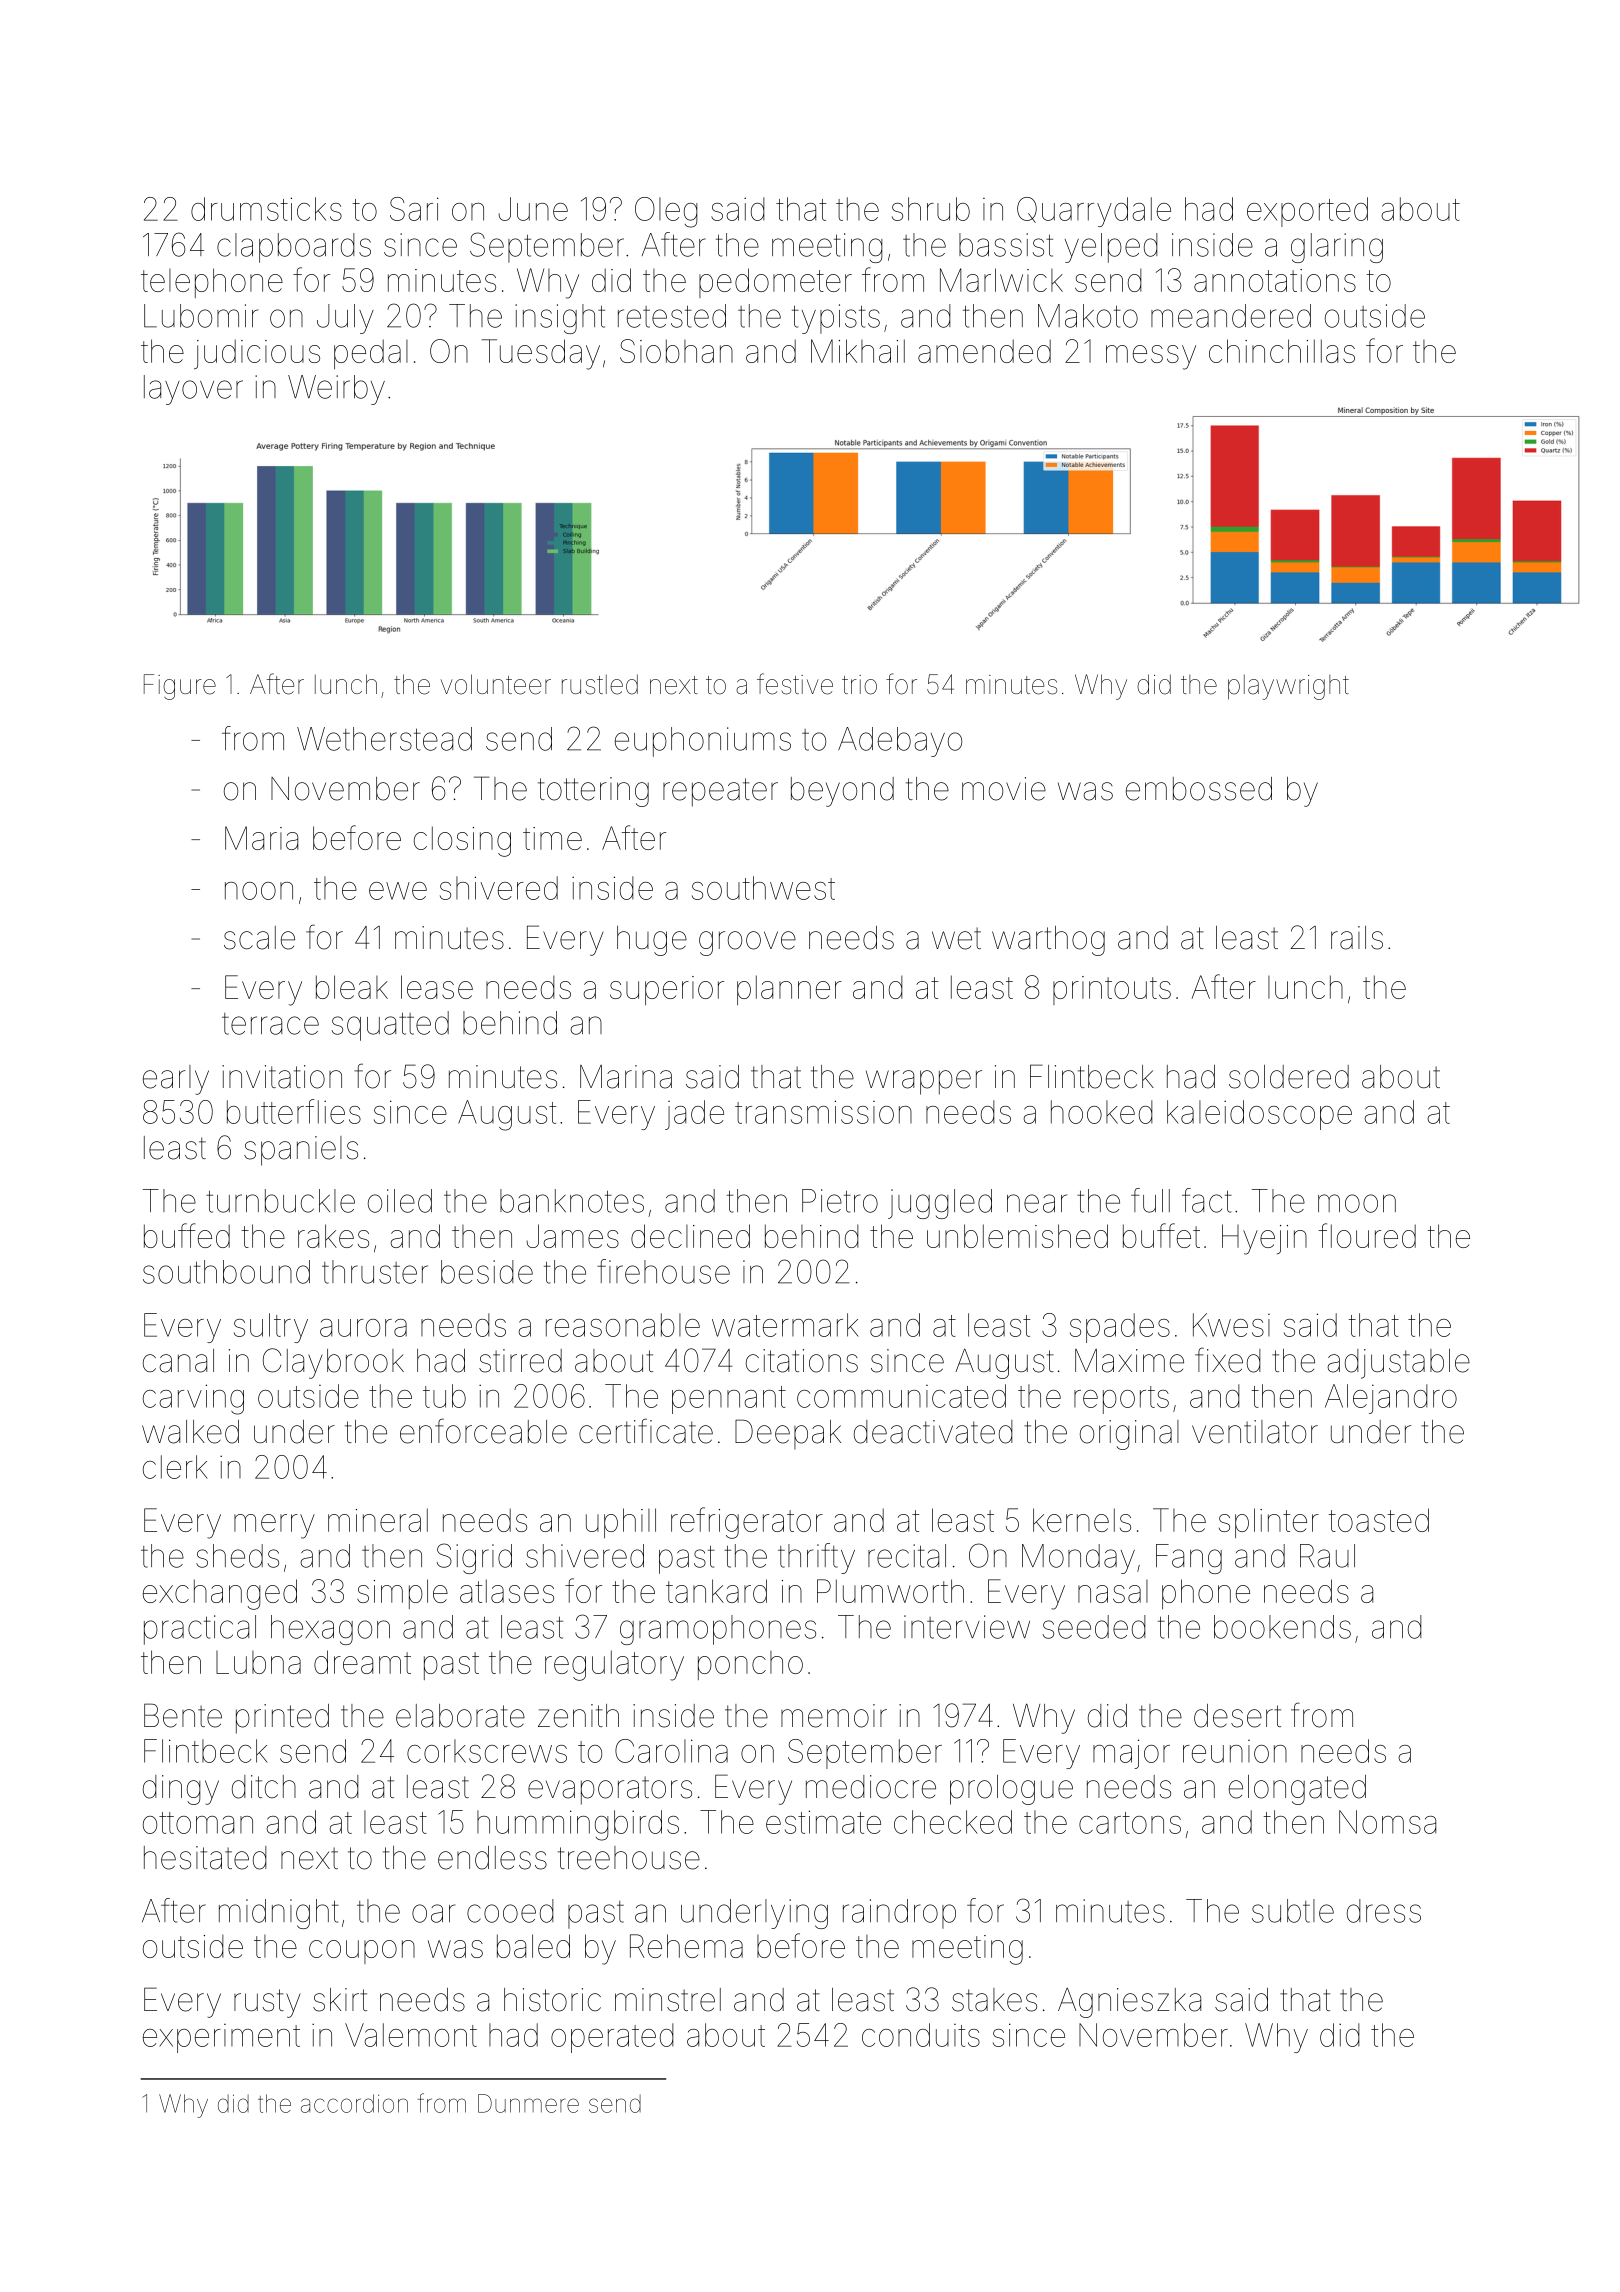  I want to click on Sari, so click(414, 209).
